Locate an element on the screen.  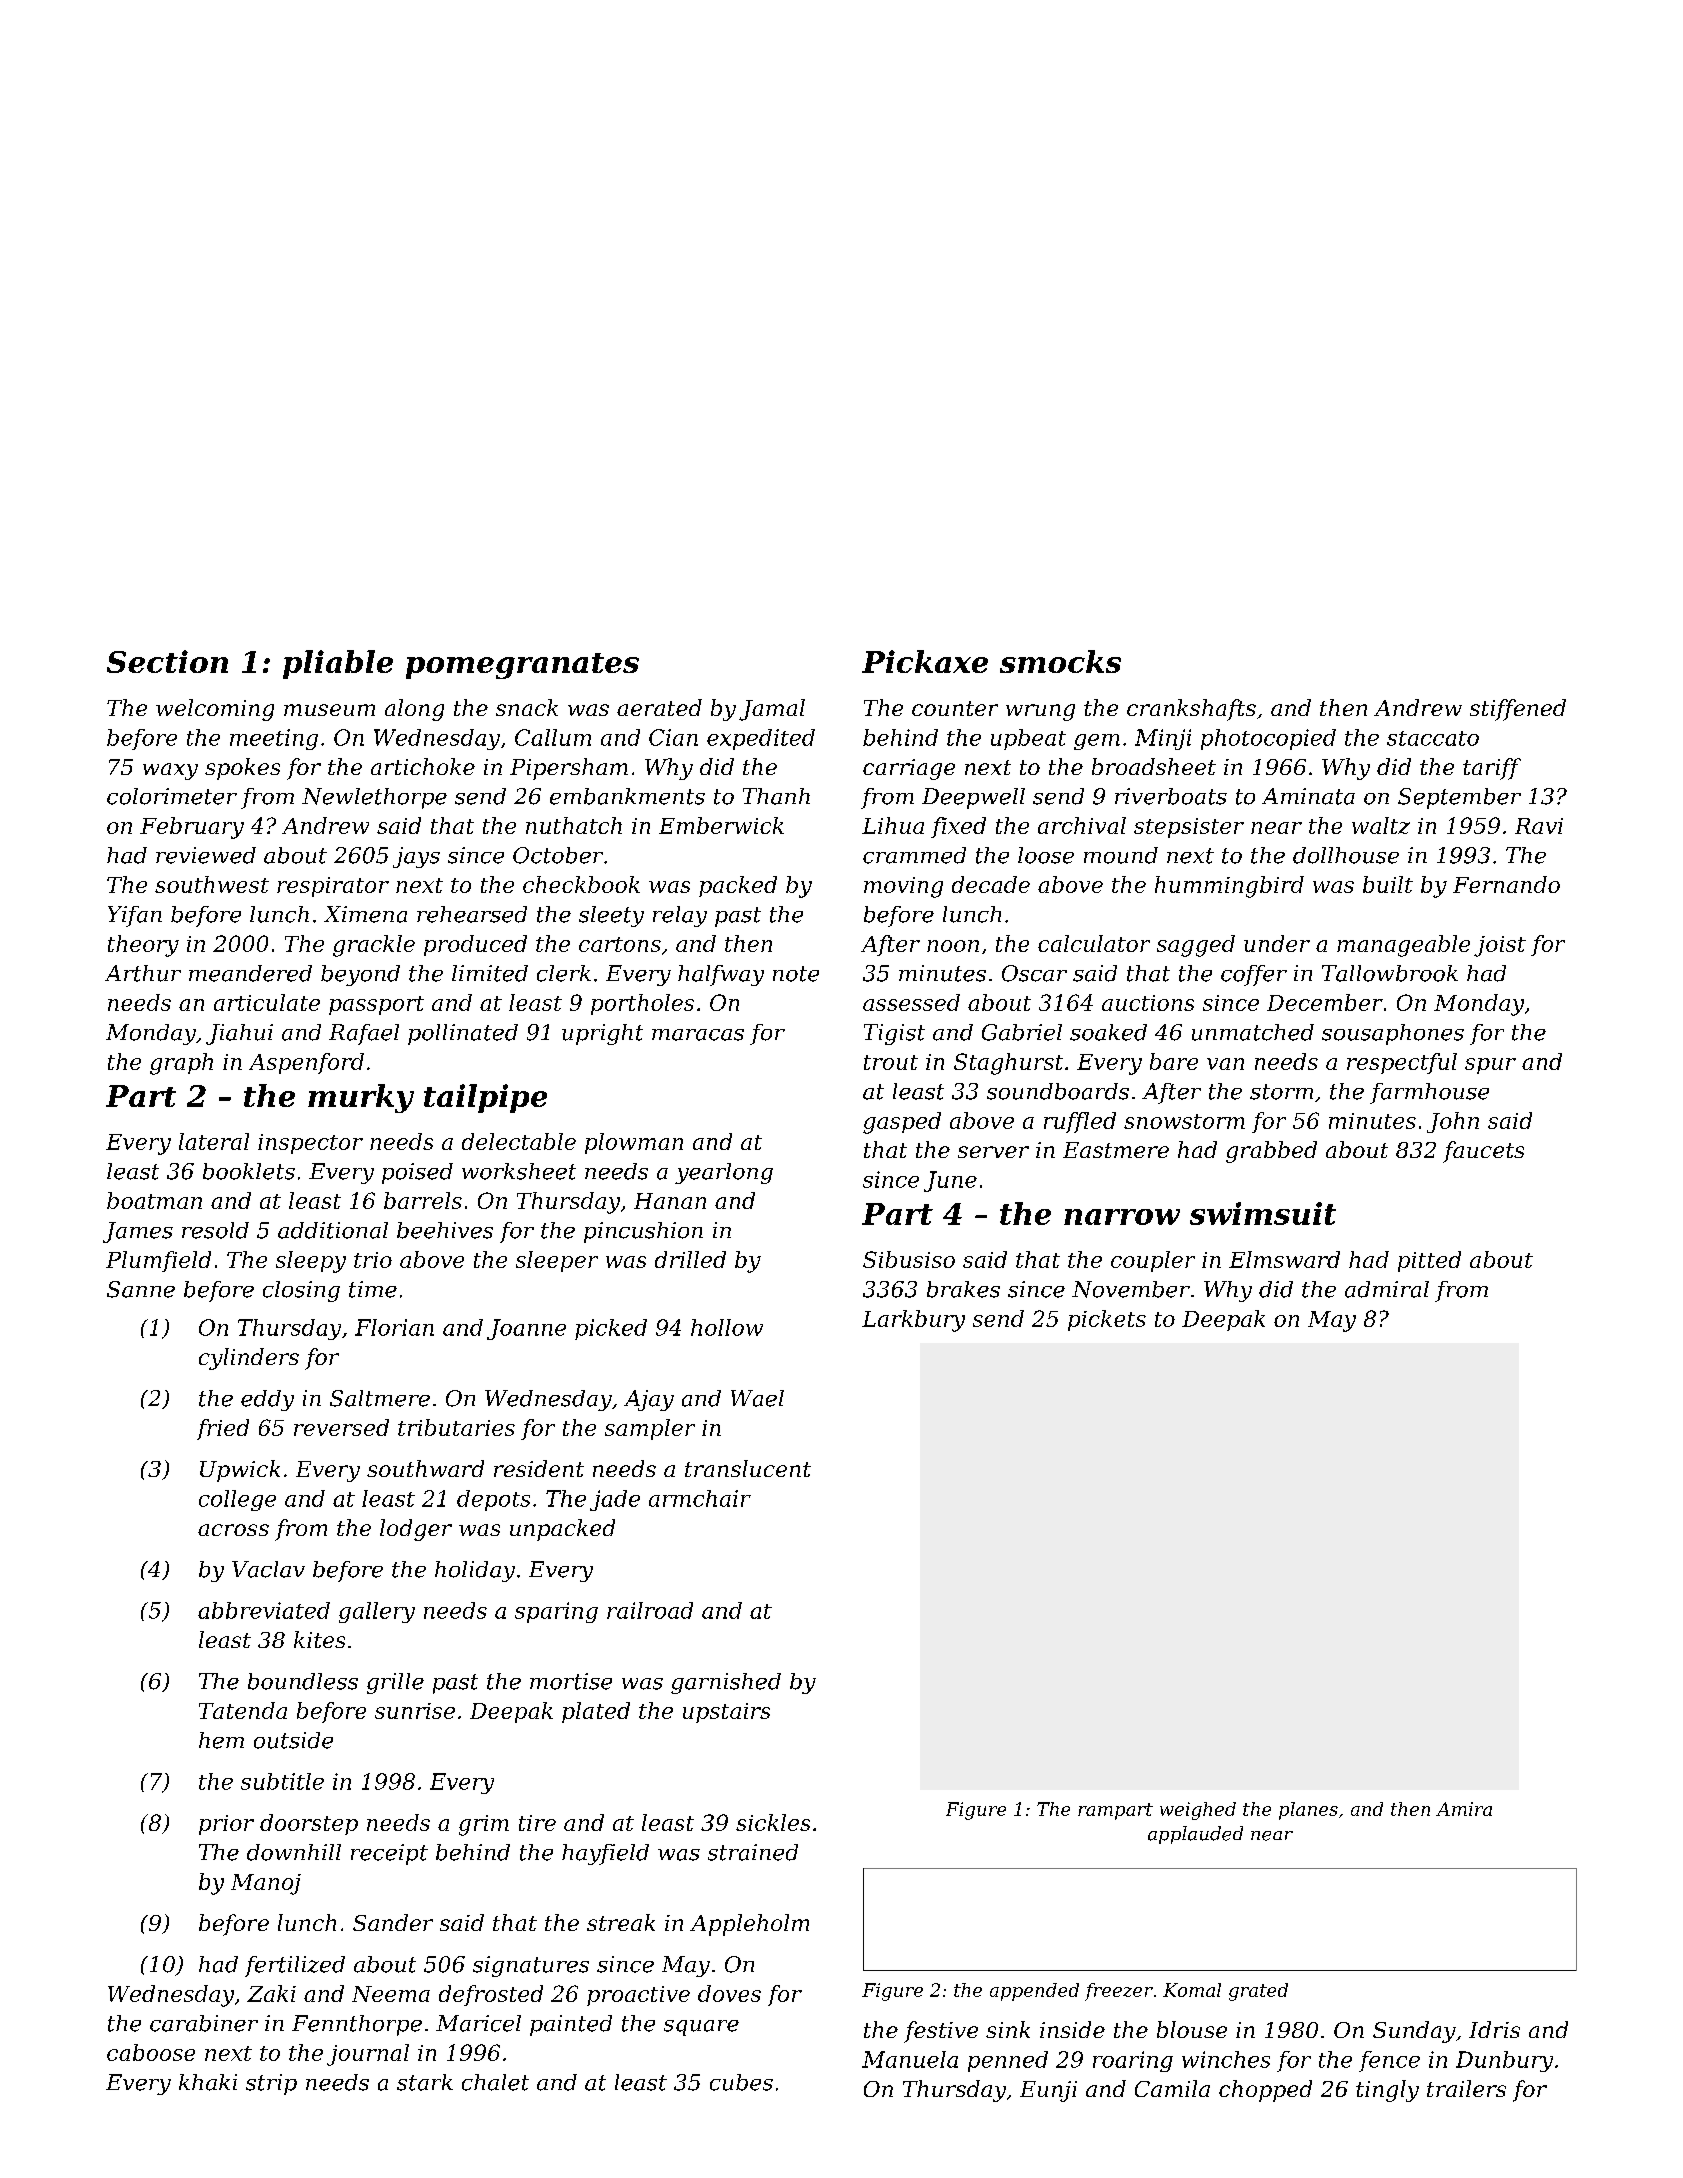
weighed is located at coordinates (1198, 1811).
